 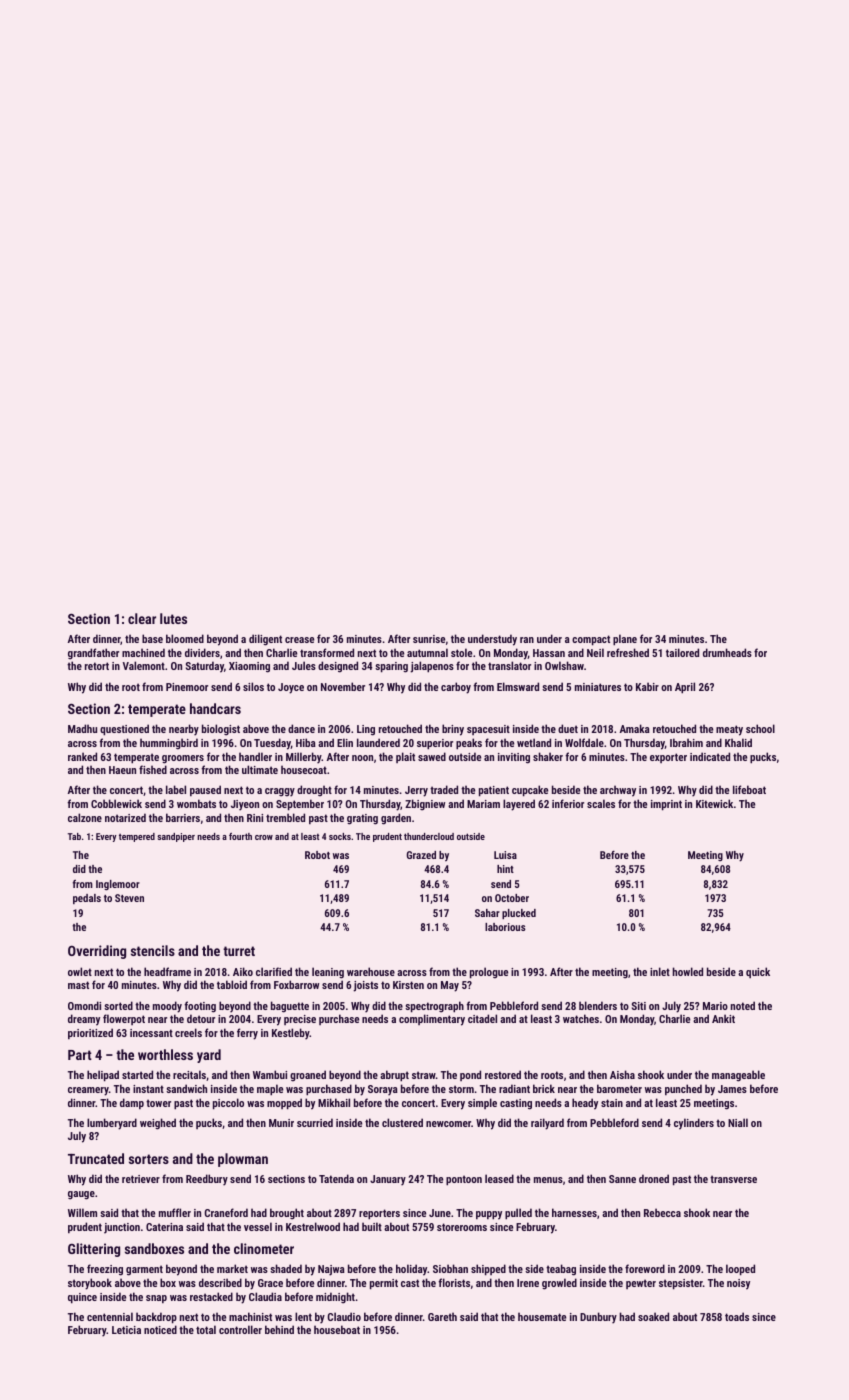 What do you see at coordinates (758, 972) in the document?
I see `quick` at bounding box center [758, 972].
